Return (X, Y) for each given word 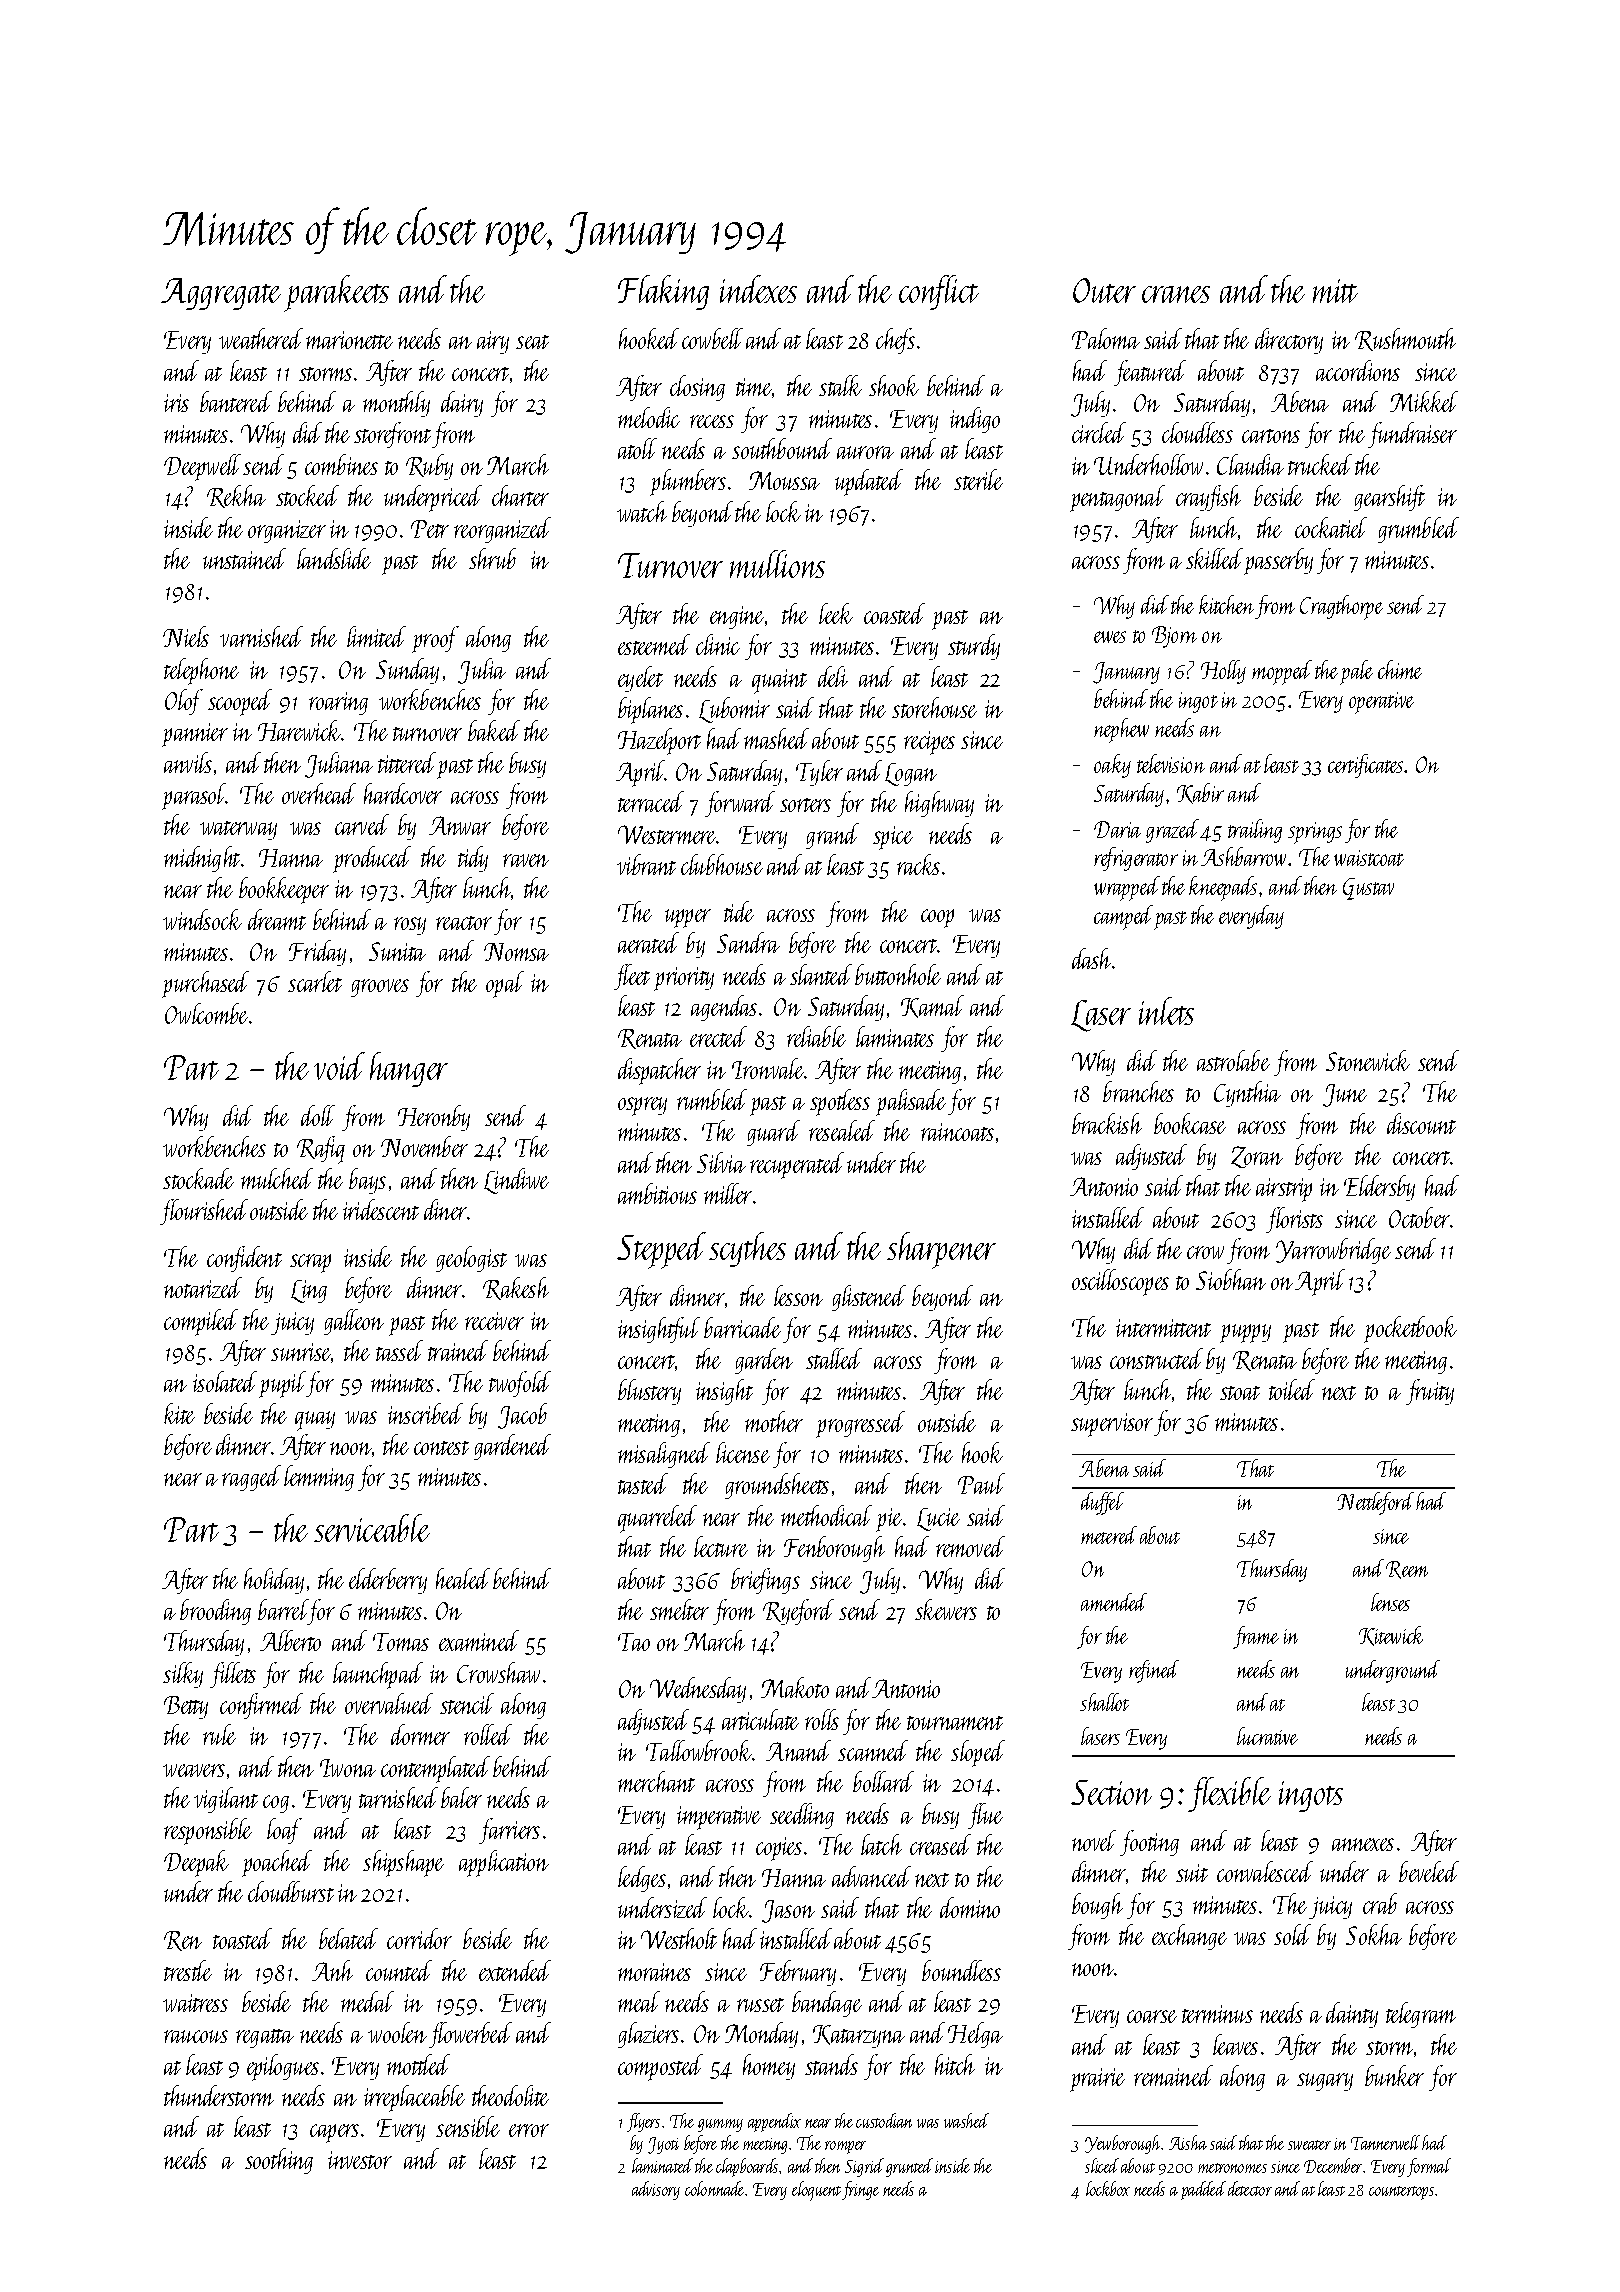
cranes (1176, 294)
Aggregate (221, 294)
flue (985, 1816)
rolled (488, 1734)
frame (1256, 1637)
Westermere (667, 834)
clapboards (747, 2167)
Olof (184, 702)
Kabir (1200, 793)
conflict (939, 292)
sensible (468, 2126)
